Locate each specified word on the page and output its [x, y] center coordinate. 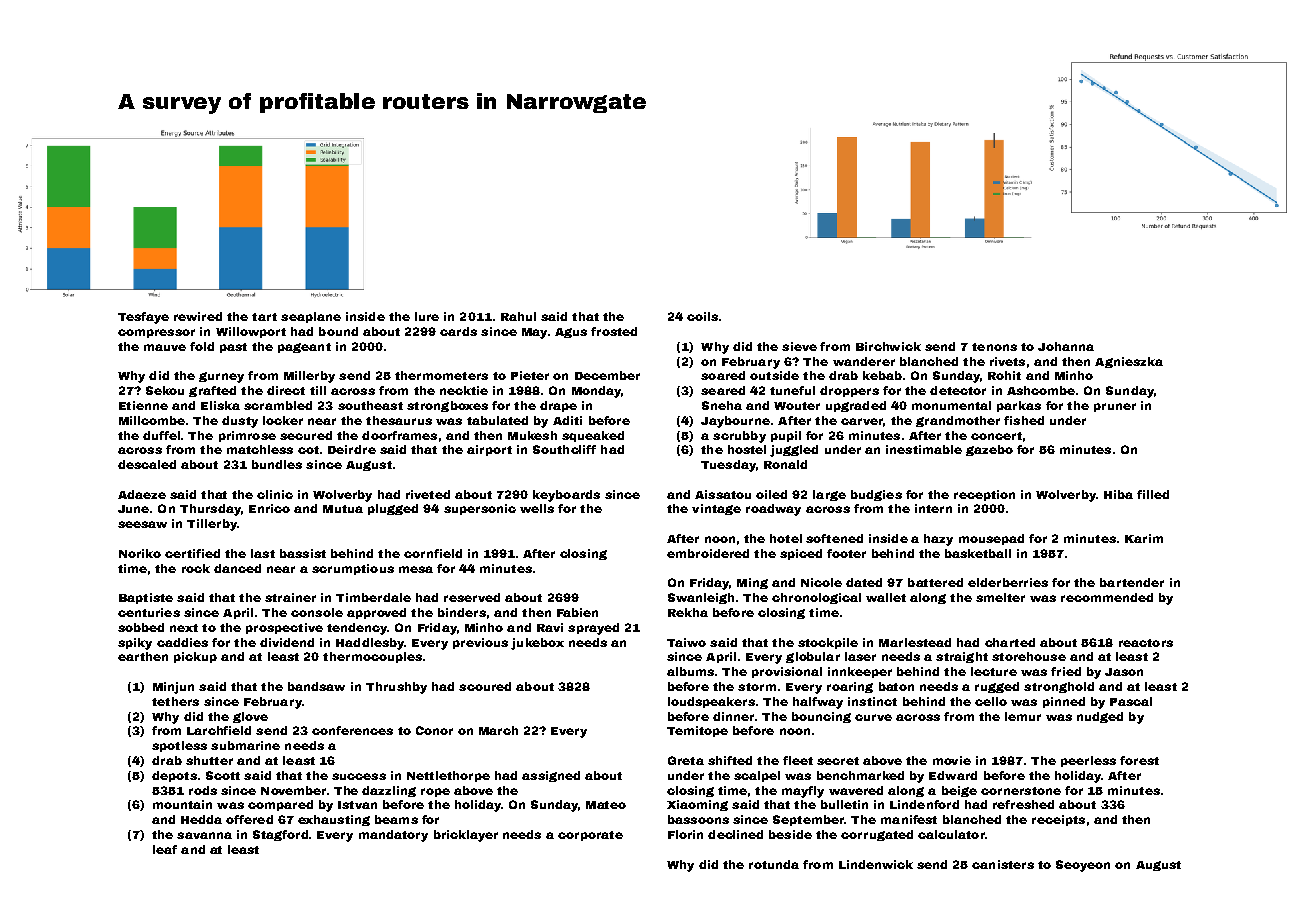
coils [702, 316]
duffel [161, 435]
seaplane [311, 317]
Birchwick [888, 346]
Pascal [1131, 701]
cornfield [433, 553]
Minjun [173, 688]
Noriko [140, 553]
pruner [1115, 407]
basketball [978, 553]
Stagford [280, 835]
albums [690, 671]
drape [558, 406]
